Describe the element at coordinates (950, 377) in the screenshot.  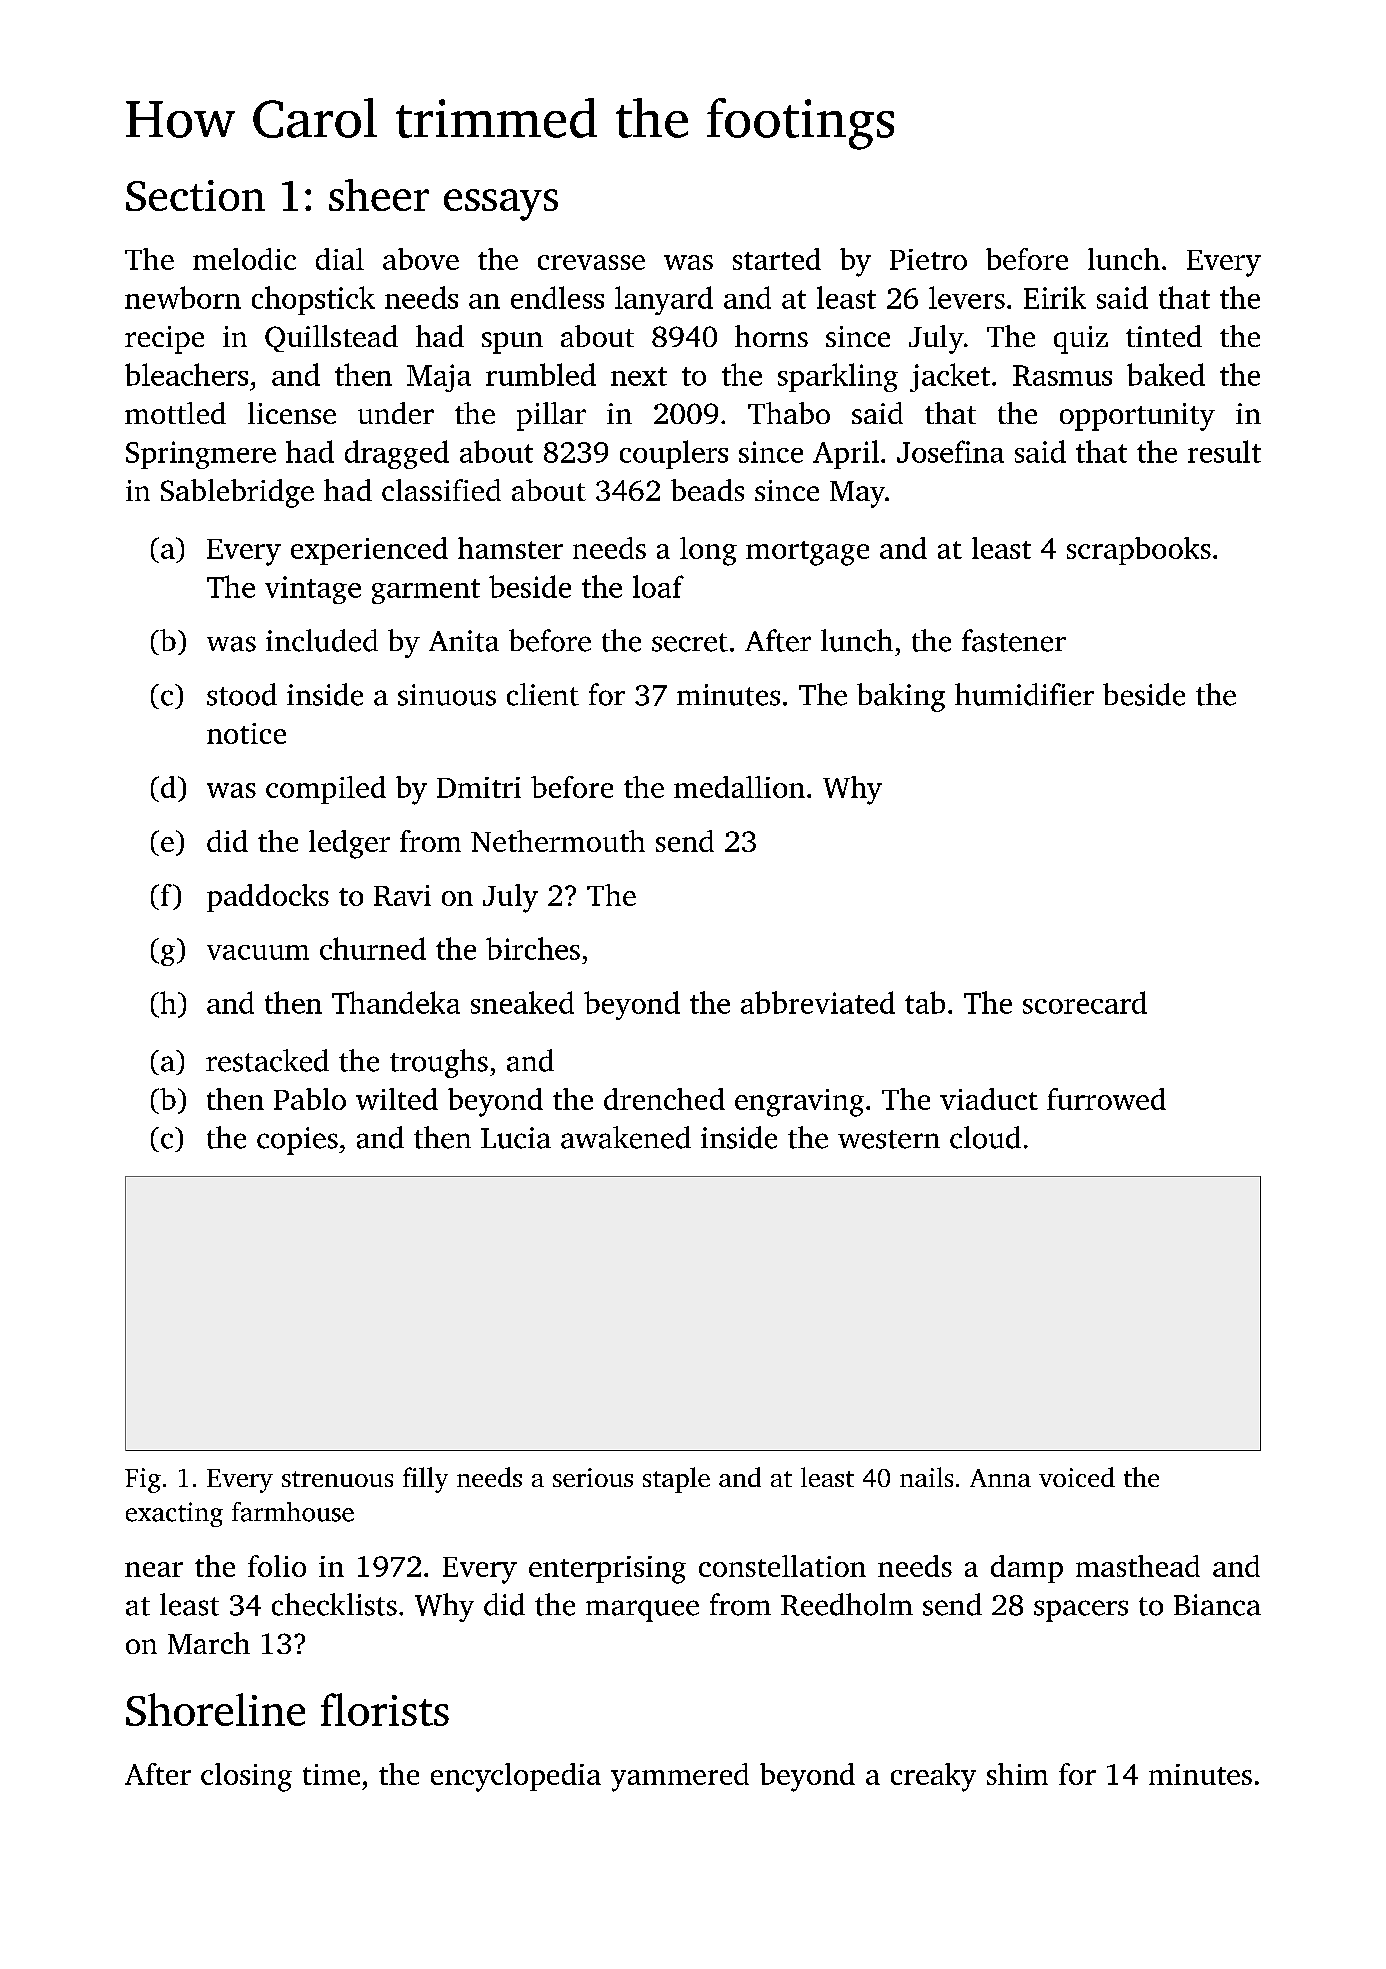
I see `jacket` at that location.
